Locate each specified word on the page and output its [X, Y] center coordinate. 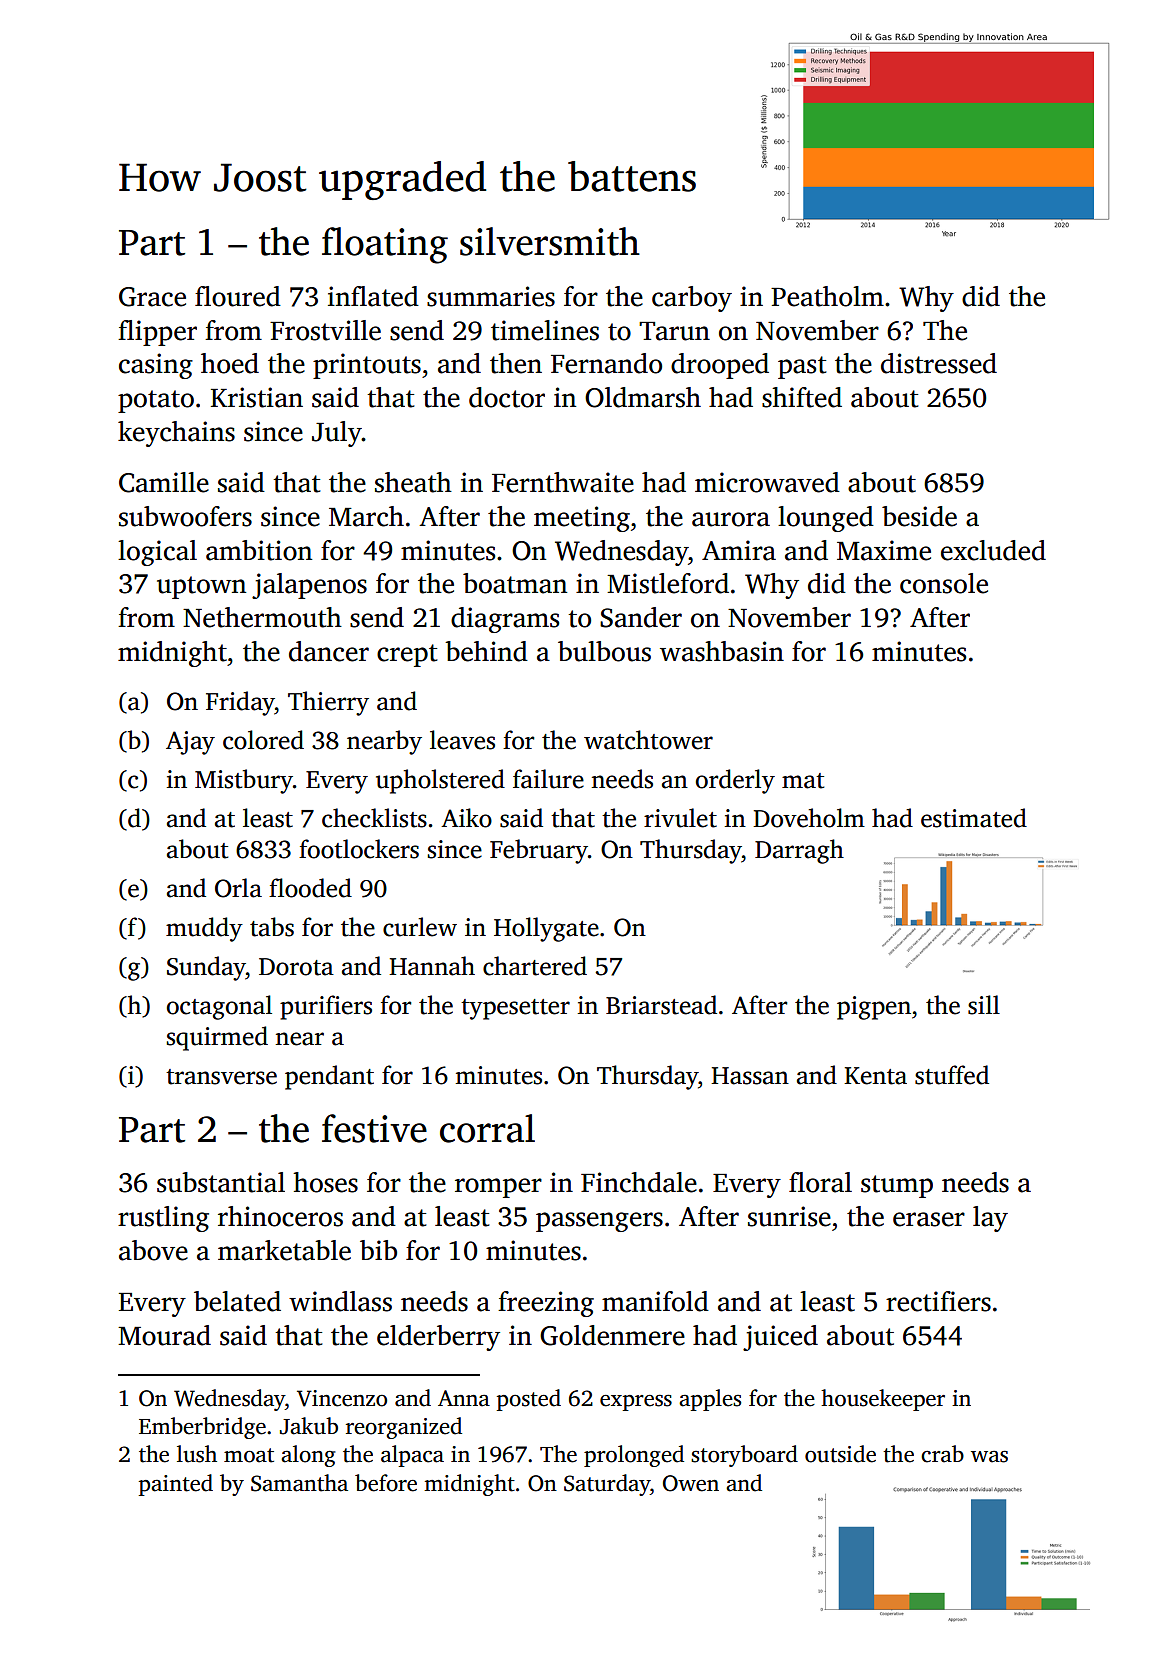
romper [498, 1188]
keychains [176, 434]
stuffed [952, 1075]
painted [176, 1485]
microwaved [767, 482]
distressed [939, 363]
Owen [691, 1483]
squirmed [217, 1038]
